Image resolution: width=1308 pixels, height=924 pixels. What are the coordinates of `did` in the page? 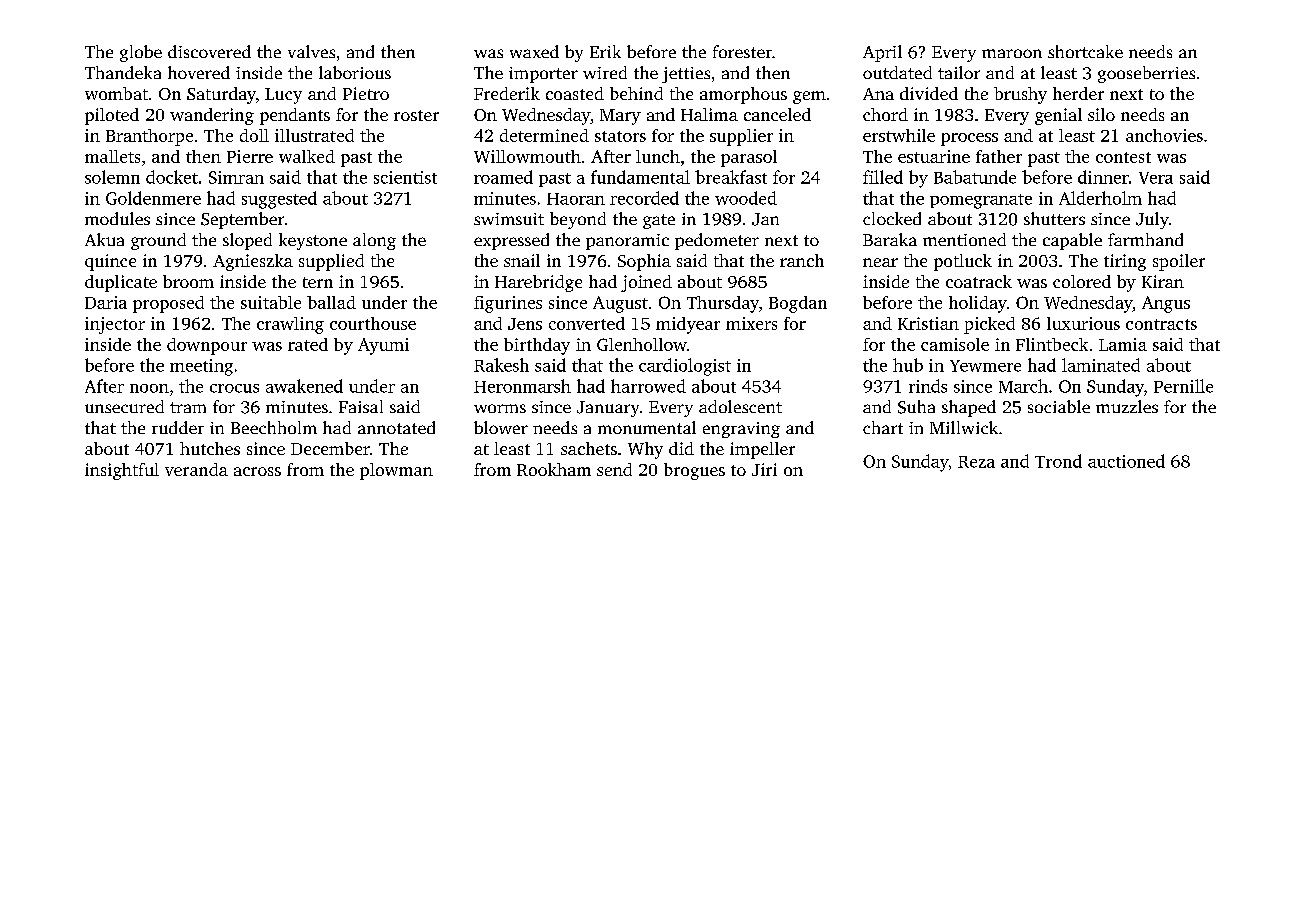 It's located at (681, 448).
